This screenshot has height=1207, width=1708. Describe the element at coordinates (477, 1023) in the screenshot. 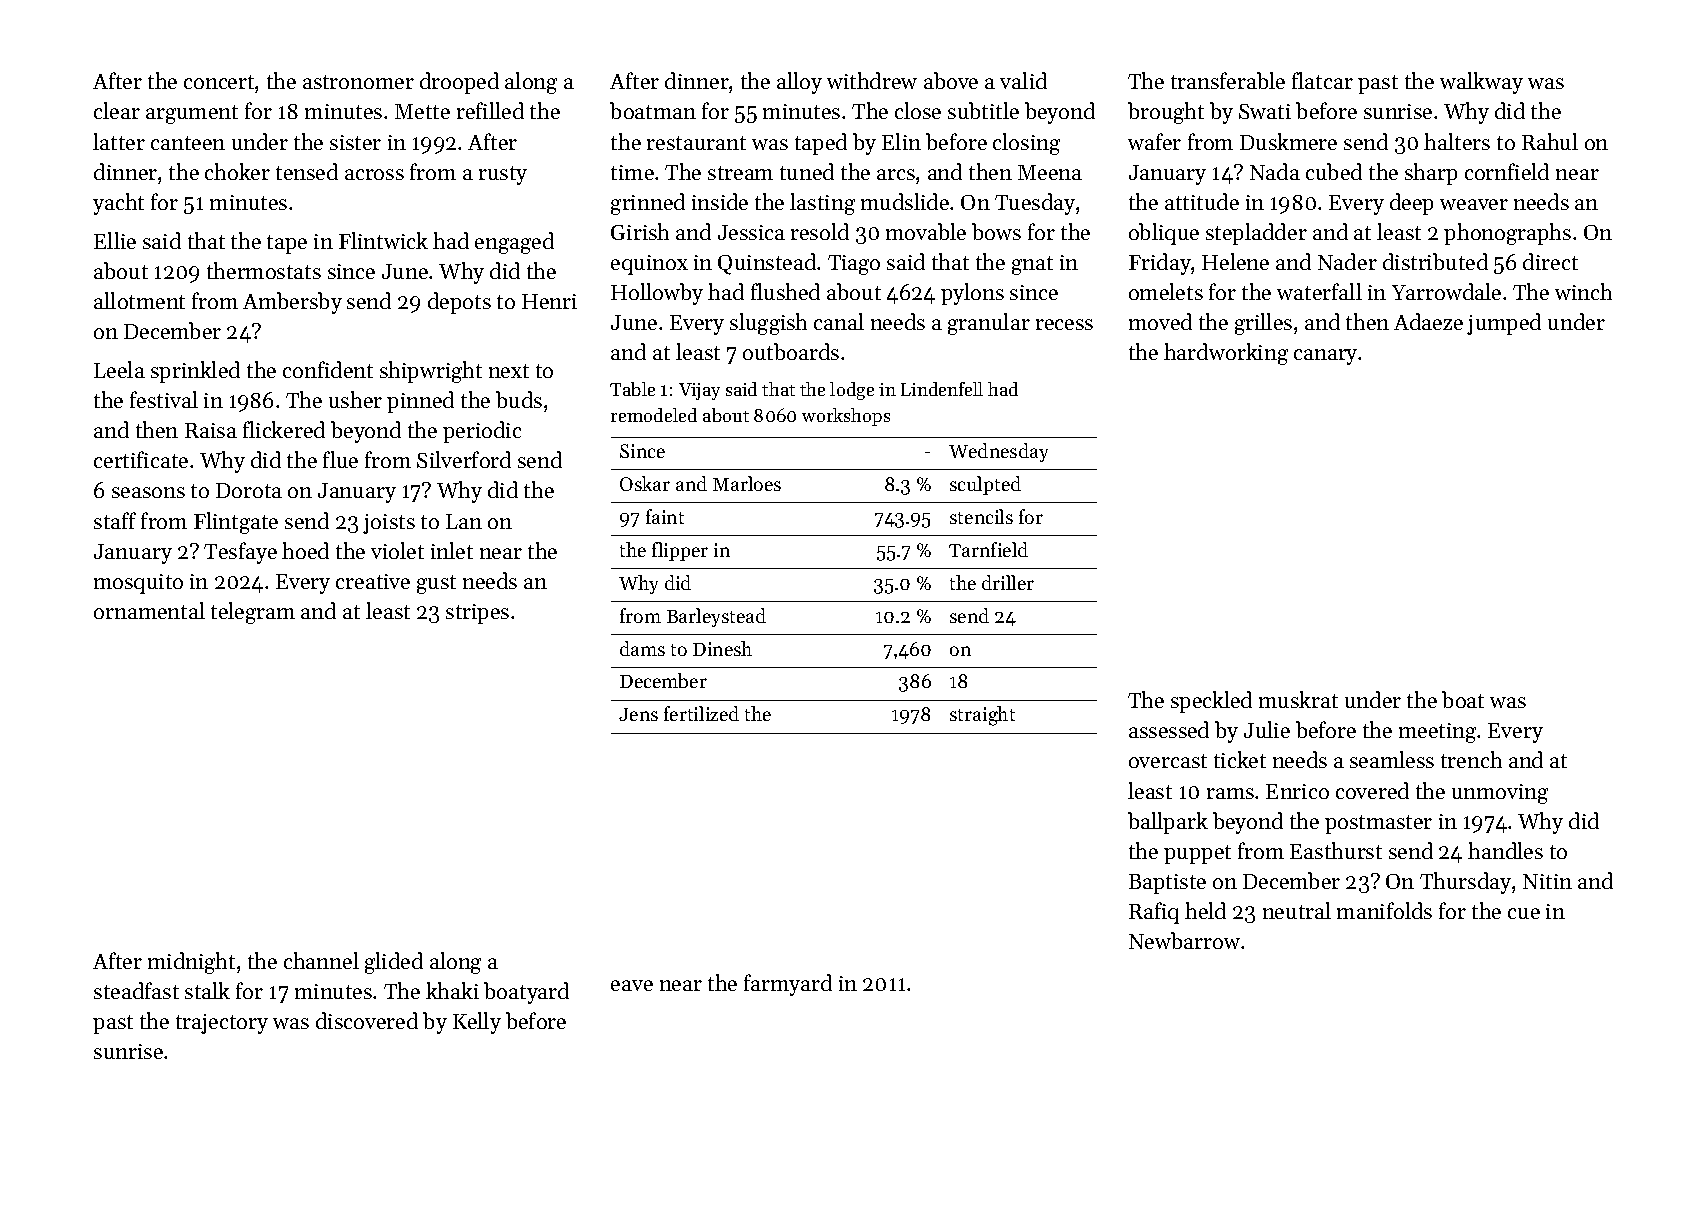

I see `Kelly` at that location.
